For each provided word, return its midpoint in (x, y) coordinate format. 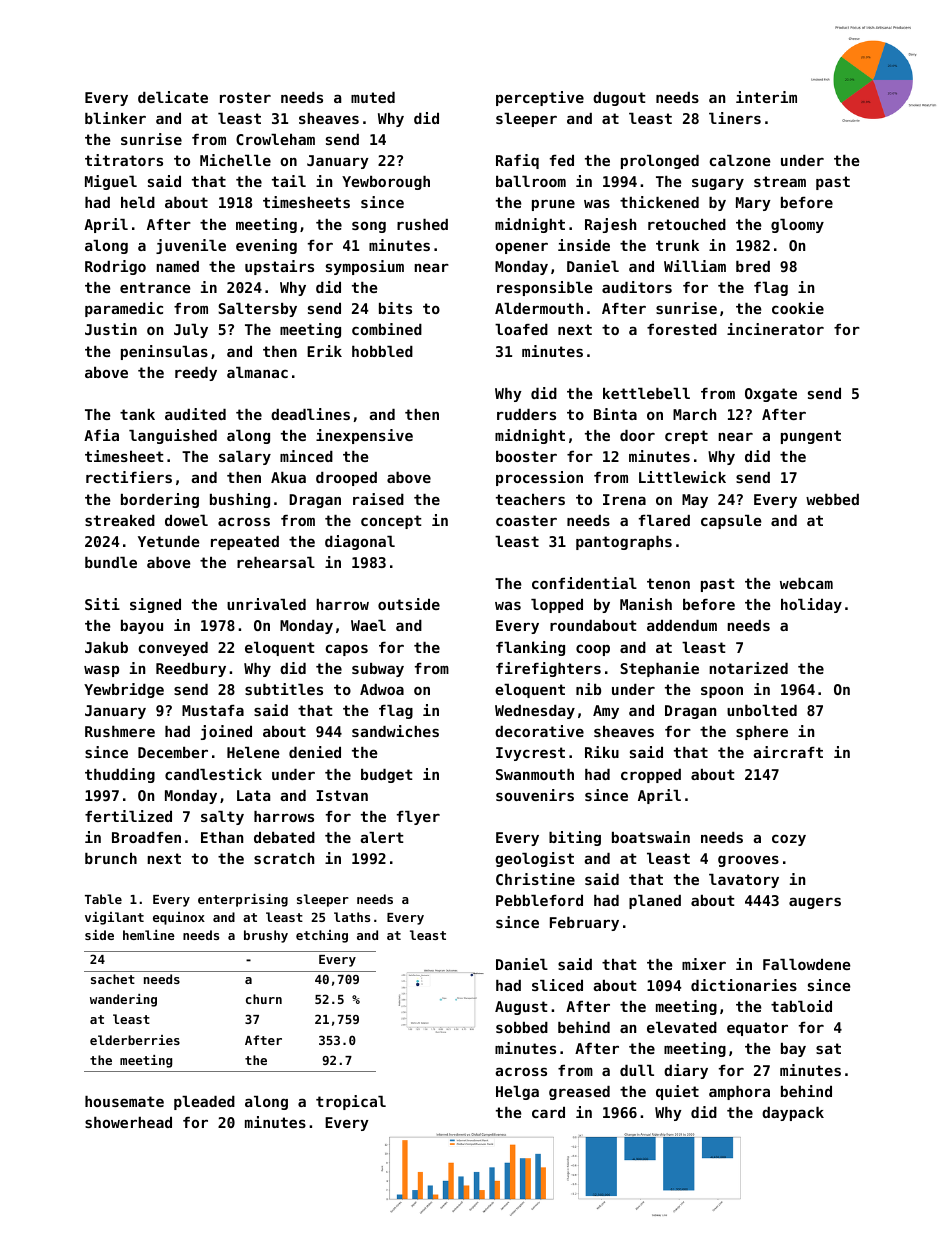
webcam (806, 583)
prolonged (660, 162)
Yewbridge (124, 690)
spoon (722, 692)
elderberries (135, 1040)
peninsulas (164, 352)
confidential (584, 583)
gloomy (797, 226)
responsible (545, 288)
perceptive (540, 98)
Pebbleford (539, 900)
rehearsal (276, 562)
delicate (173, 97)
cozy (789, 840)
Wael (368, 625)
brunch (111, 858)
